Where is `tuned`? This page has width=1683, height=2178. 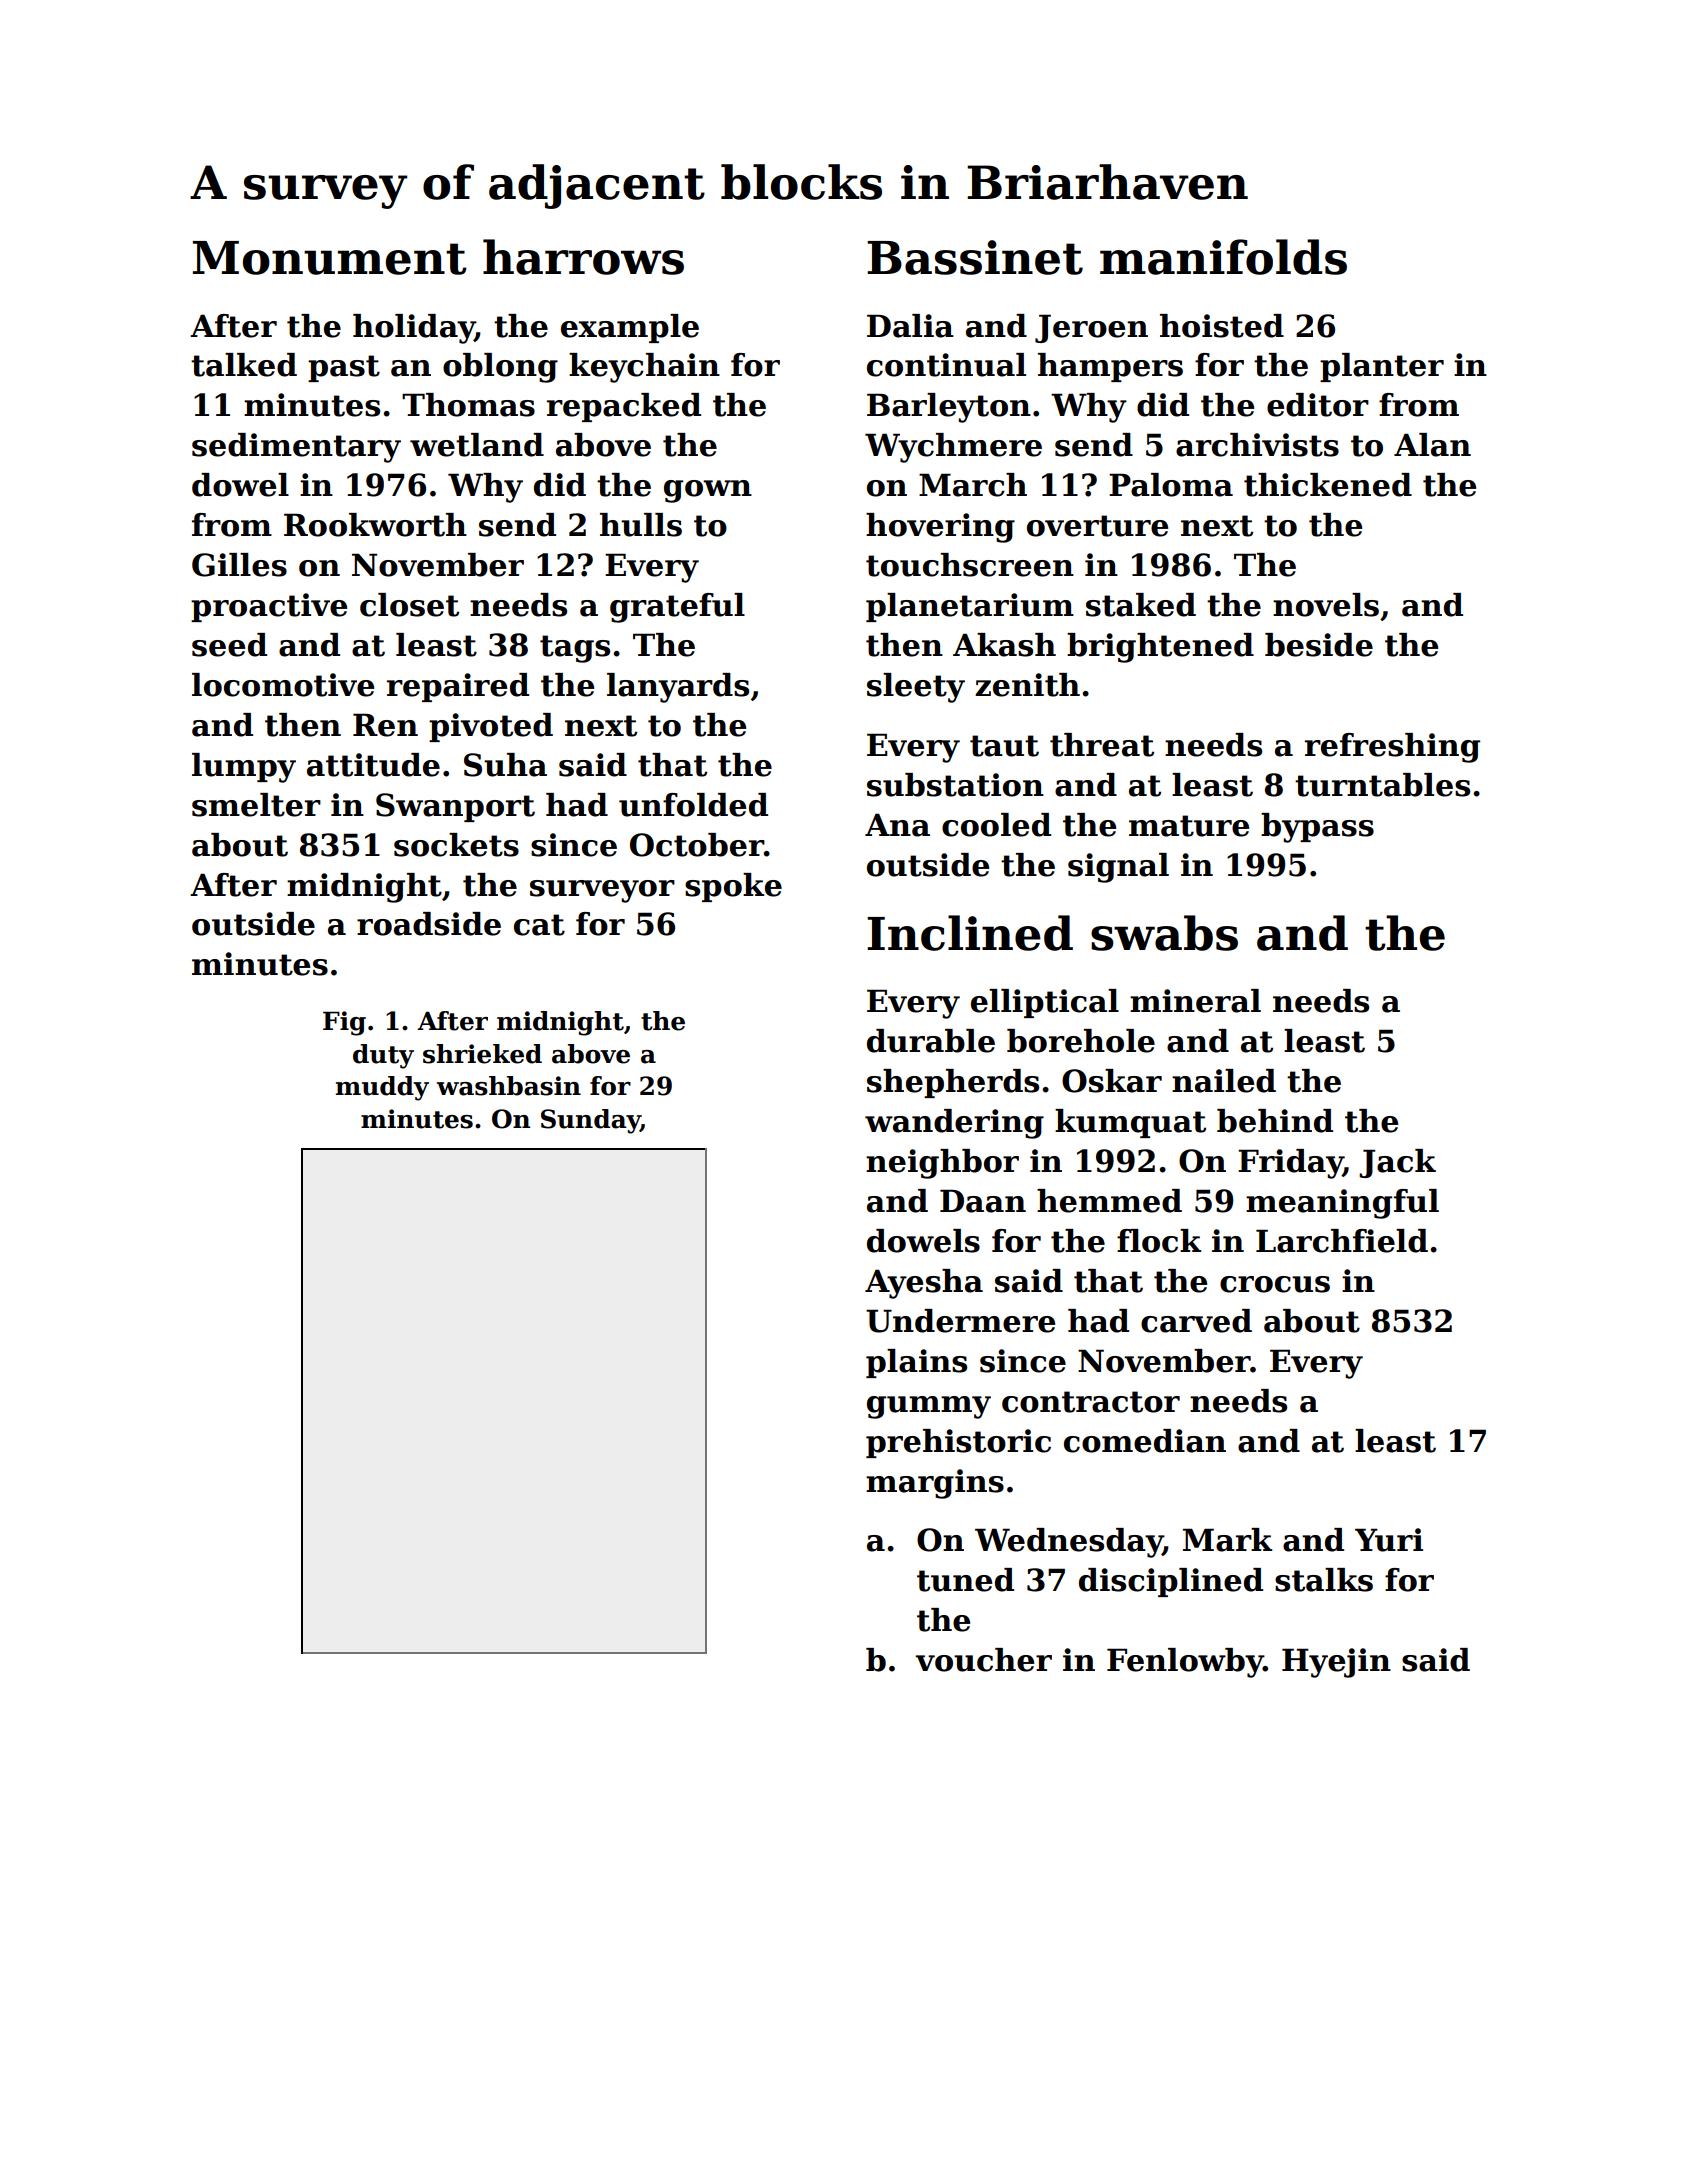
tuned is located at coordinates (965, 1580).
